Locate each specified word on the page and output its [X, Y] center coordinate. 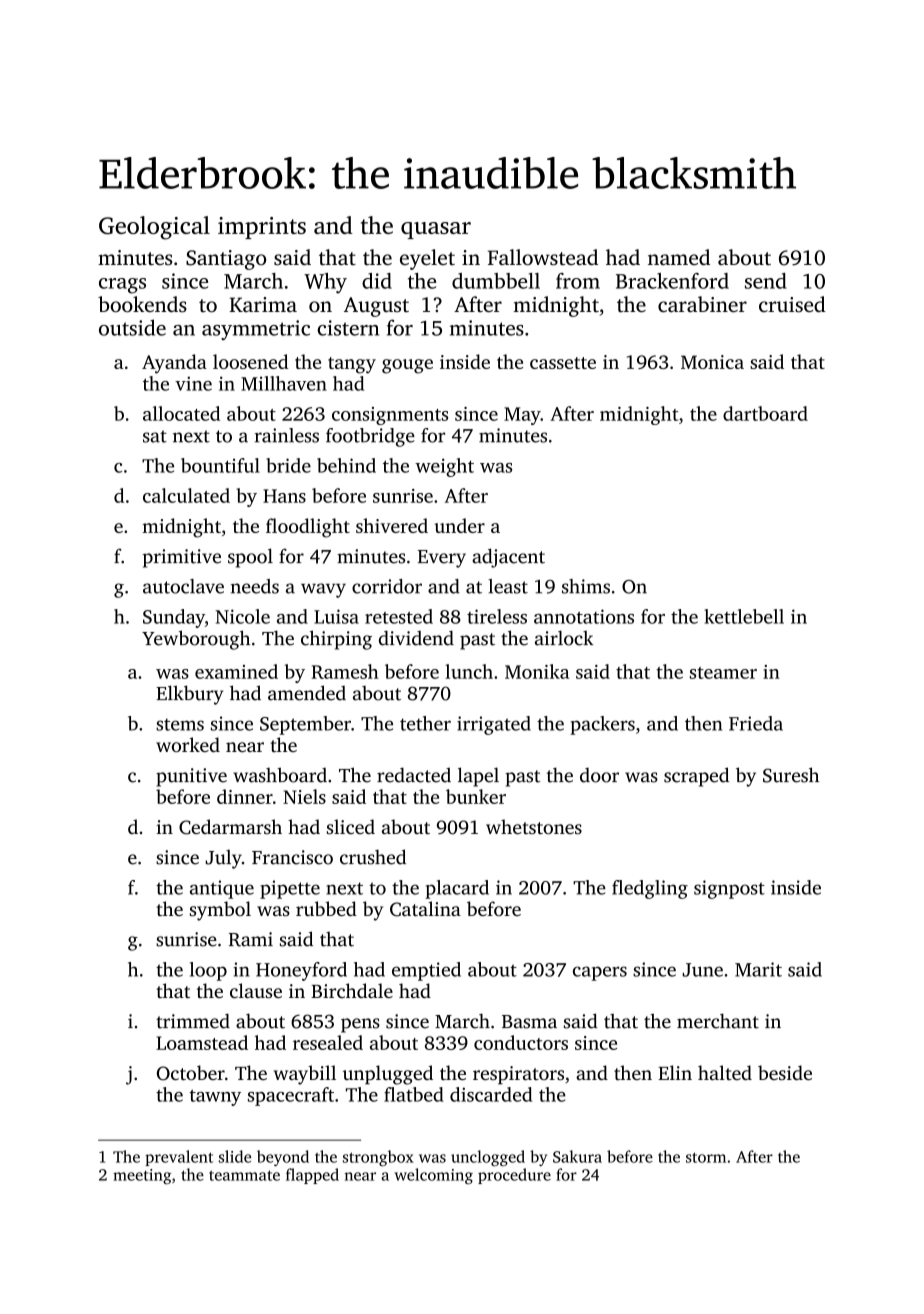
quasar [436, 230]
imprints [262, 228]
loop [208, 971]
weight [444, 467]
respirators [518, 1075]
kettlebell [744, 616]
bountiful [220, 465]
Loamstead [202, 1042]
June [702, 970]
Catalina [425, 909]
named [679, 257]
